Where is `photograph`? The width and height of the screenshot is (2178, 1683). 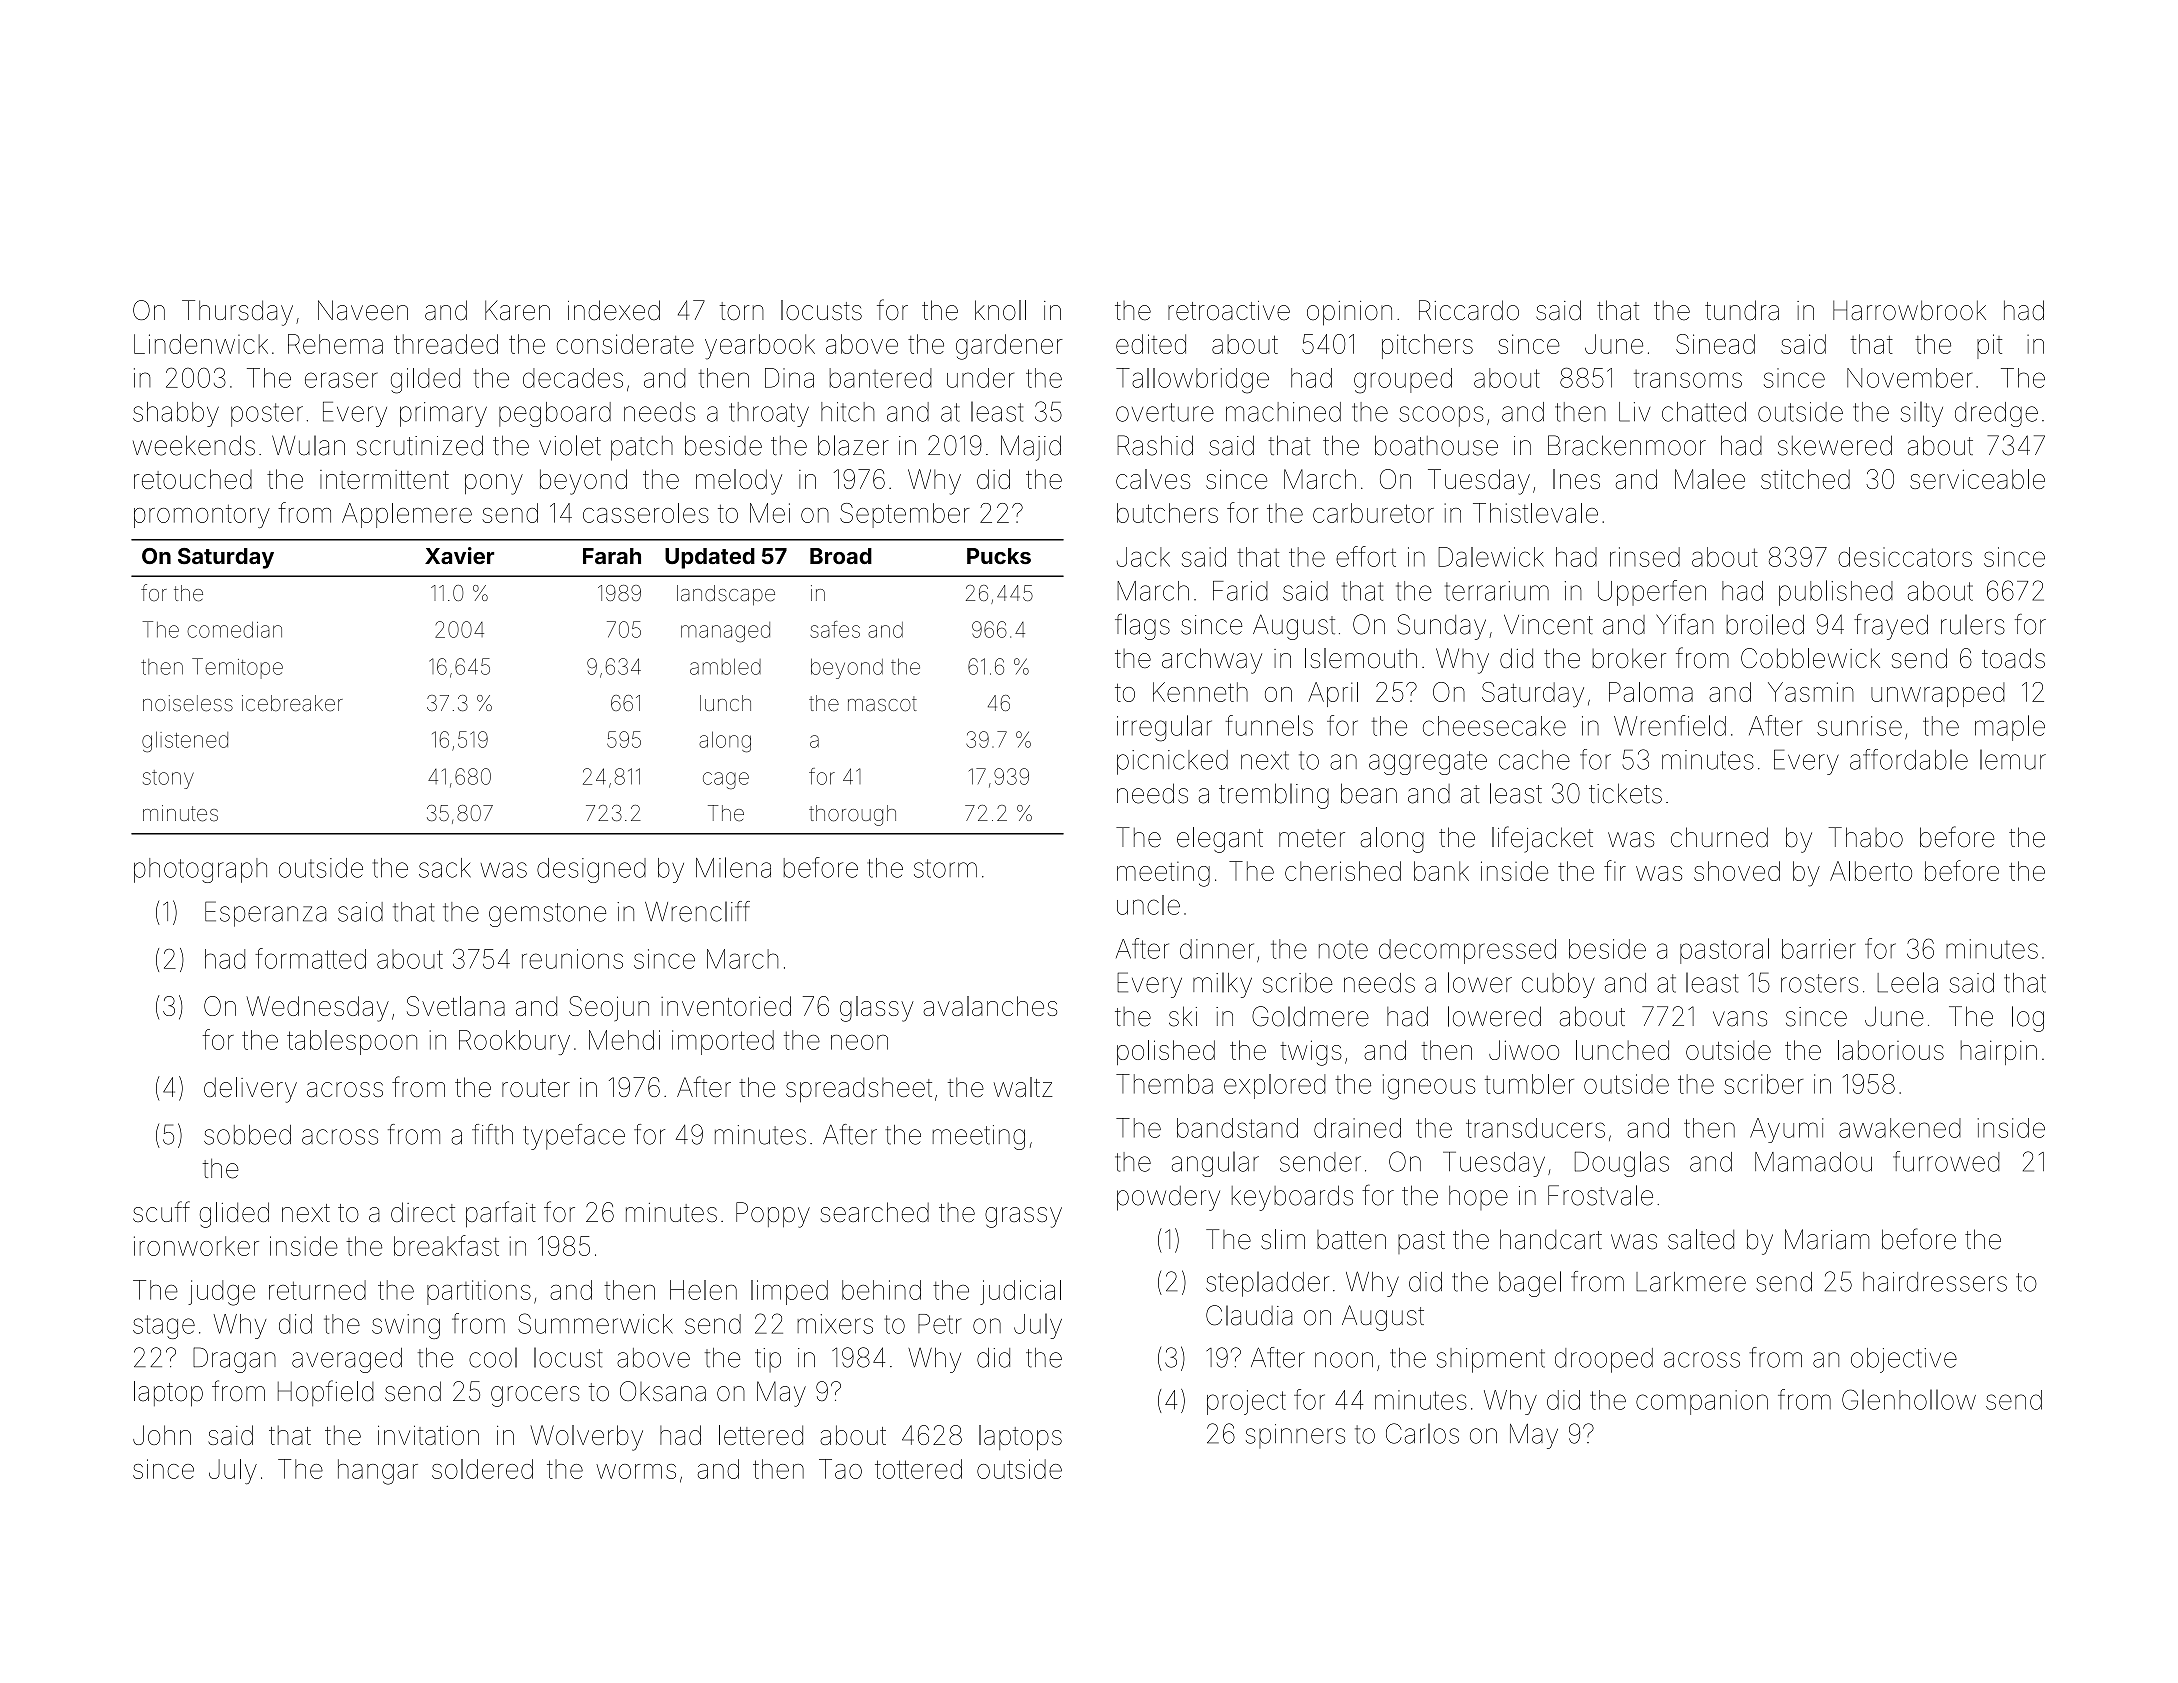
photograph is located at coordinates (200, 870).
